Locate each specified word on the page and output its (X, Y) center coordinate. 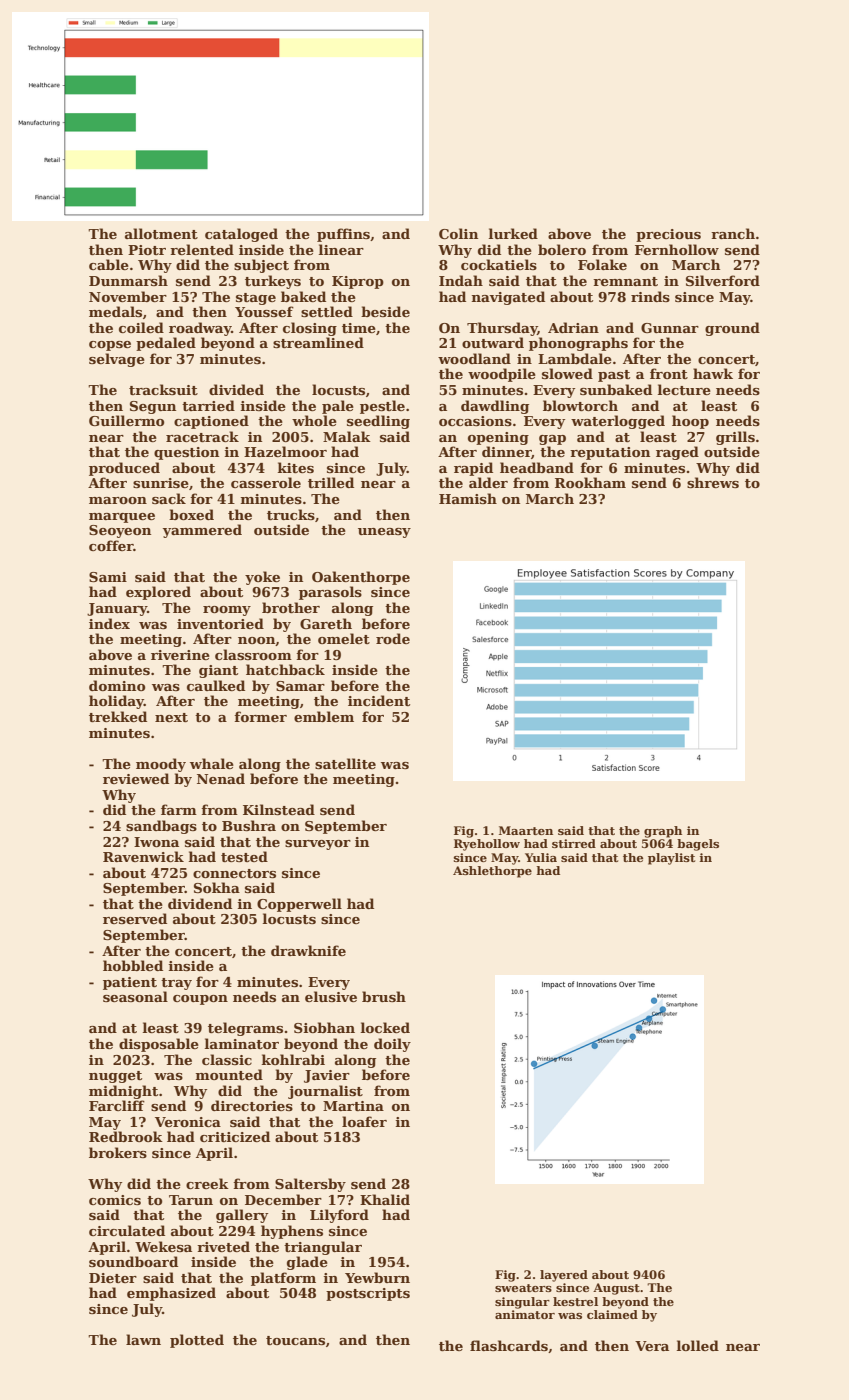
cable (109, 264)
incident (379, 700)
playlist (671, 859)
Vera (652, 1346)
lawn (143, 1339)
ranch (733, 233)
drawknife (308, 950)
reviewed (136, 778)
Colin (458, 233)
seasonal (135, 996)
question (186, 453)
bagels (698, 845)
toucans (295, 1340)
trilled (331, 482)
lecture (684, 389)
